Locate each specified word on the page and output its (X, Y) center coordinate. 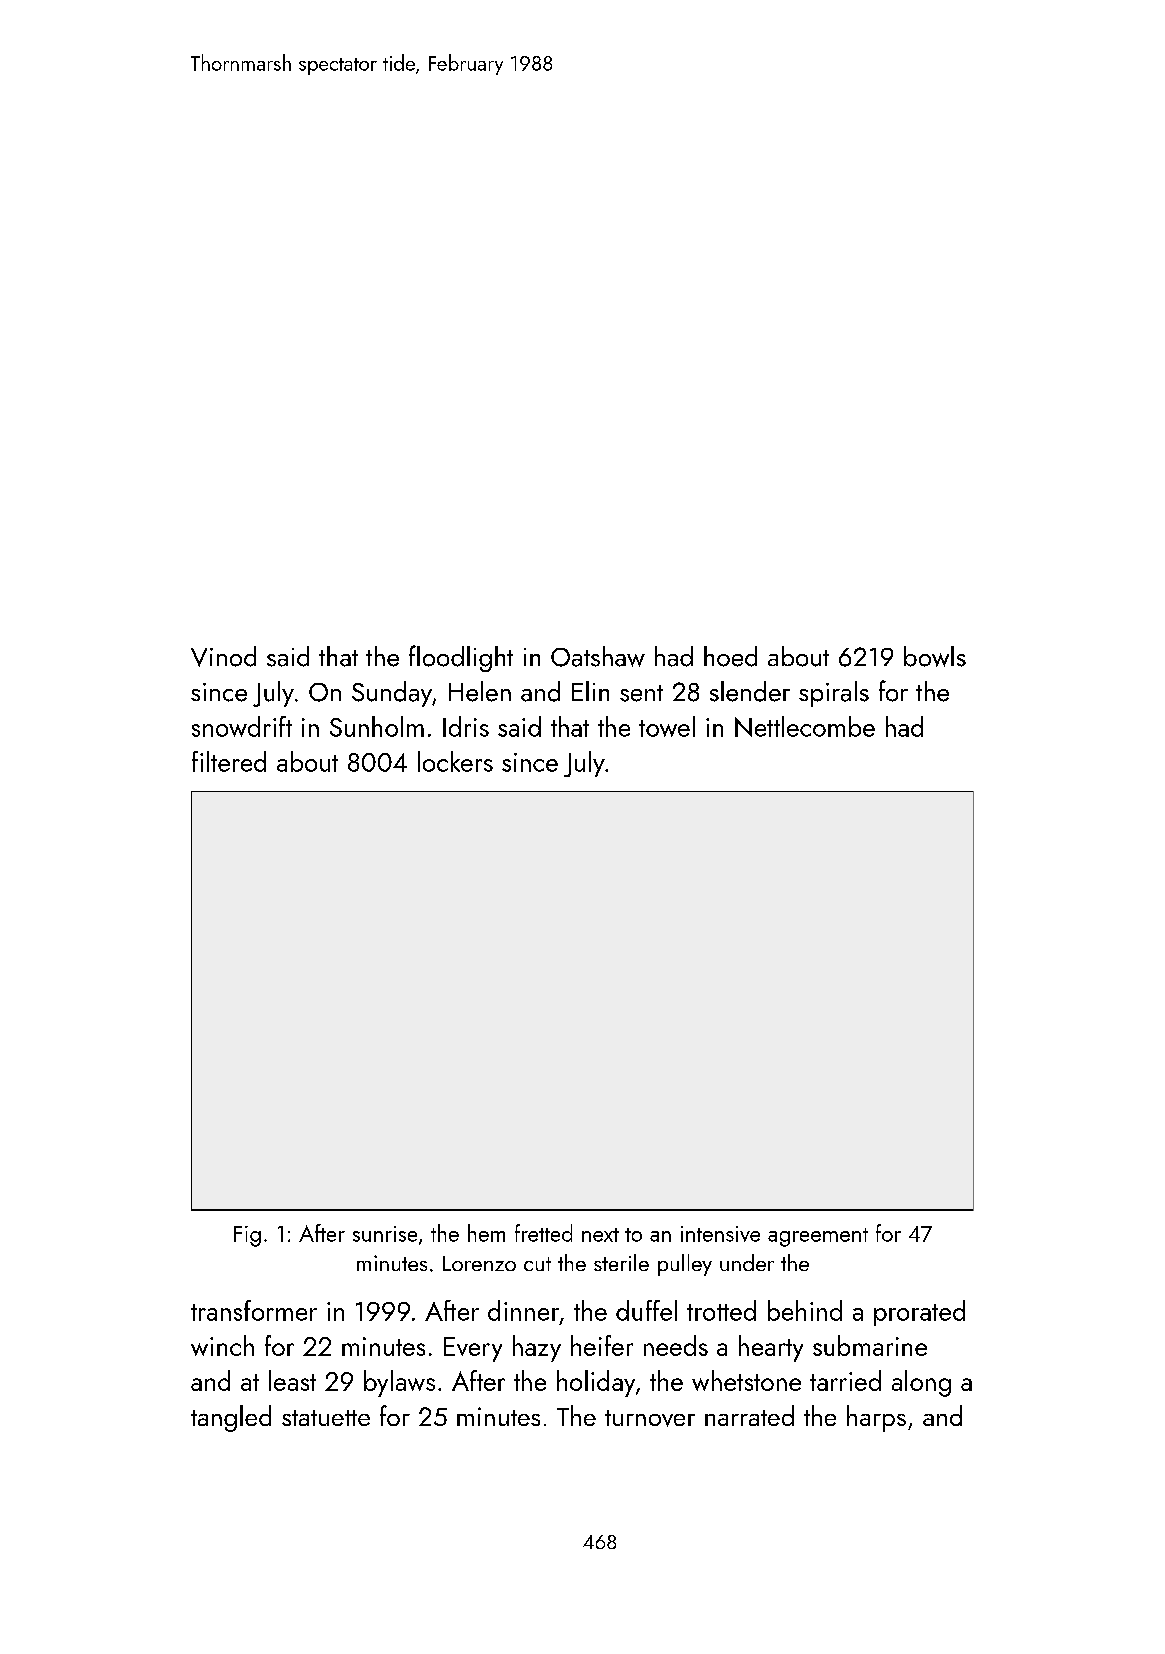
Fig (247, 1236)
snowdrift (242, 726)
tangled (231, 1418)
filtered (229, 761)
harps (876, 1418)
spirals (834, 694)
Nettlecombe (805, 726)
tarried (845, 1380)
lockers (455, 761)
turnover (650, 1418)
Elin (590, 691)
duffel (646, 1310)
